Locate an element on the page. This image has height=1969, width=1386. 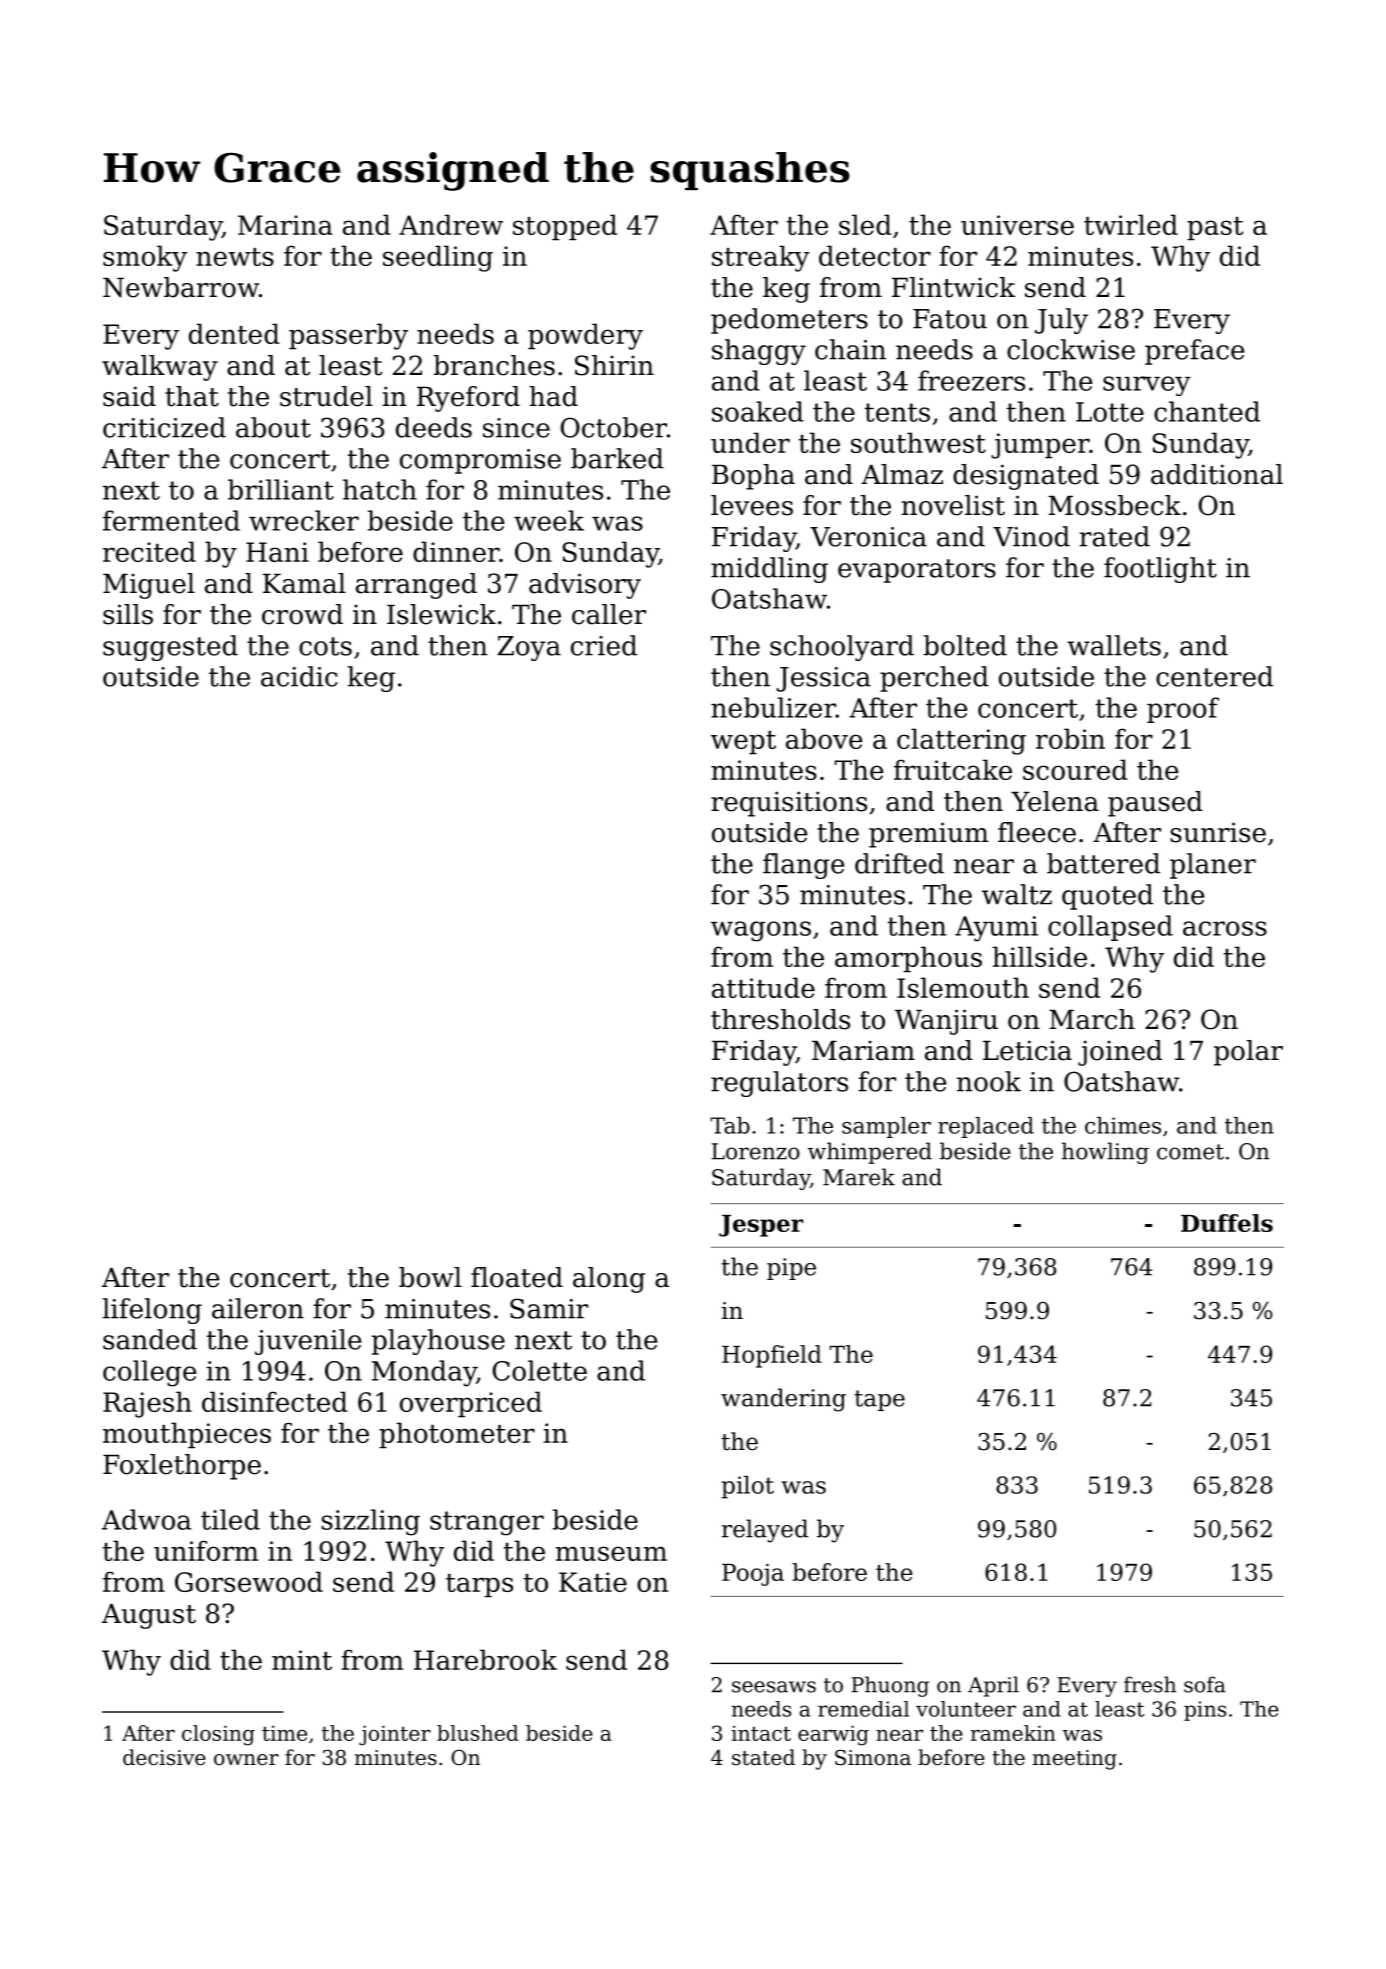
Gorsewood is located at coordinates (249, 1581).
